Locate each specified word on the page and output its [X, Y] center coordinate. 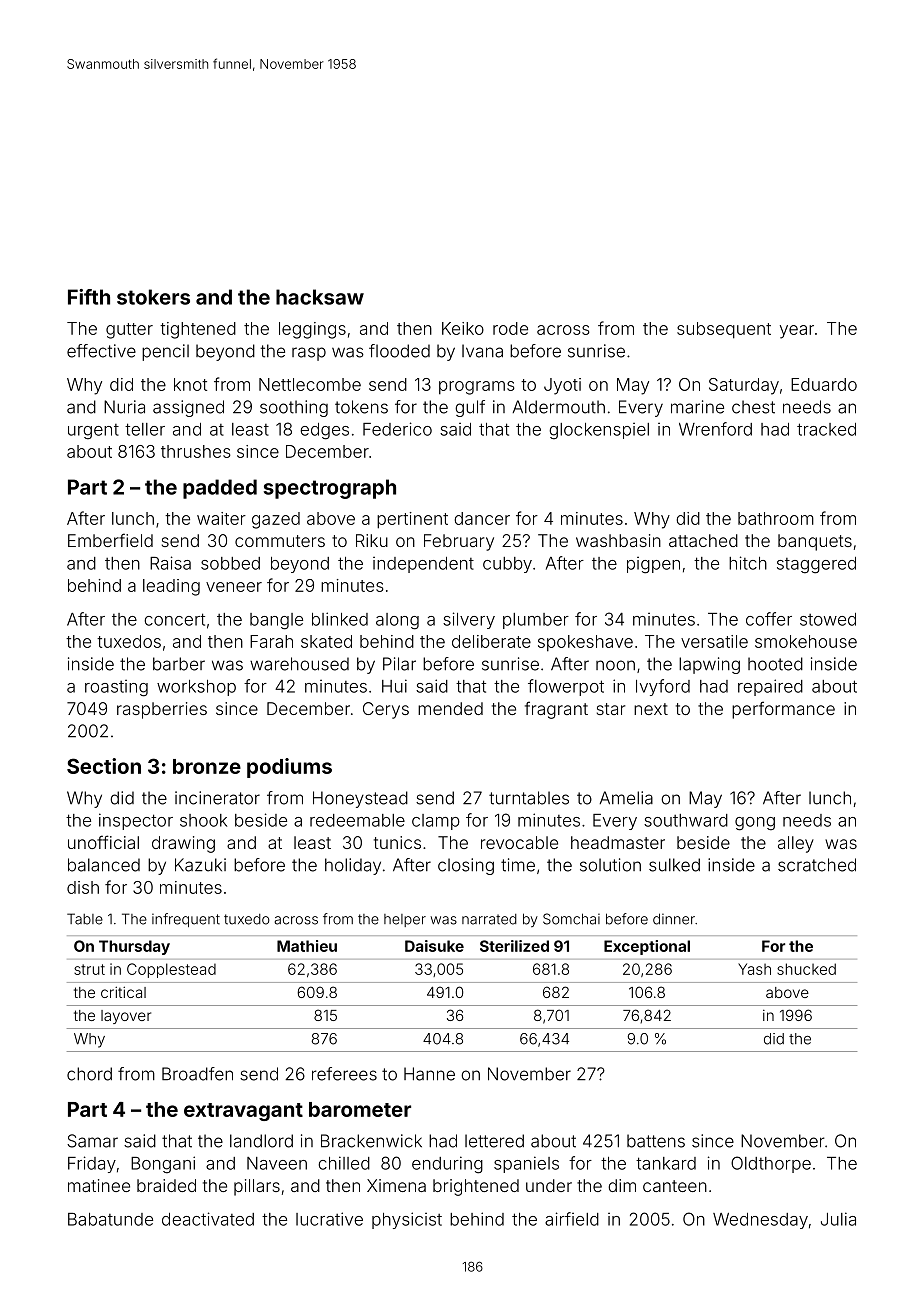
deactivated [208, 1219]
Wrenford [715, 429]
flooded [399, 351]
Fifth [89, 297]
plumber [536, 621]
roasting [116, 688]
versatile [714, 641]
